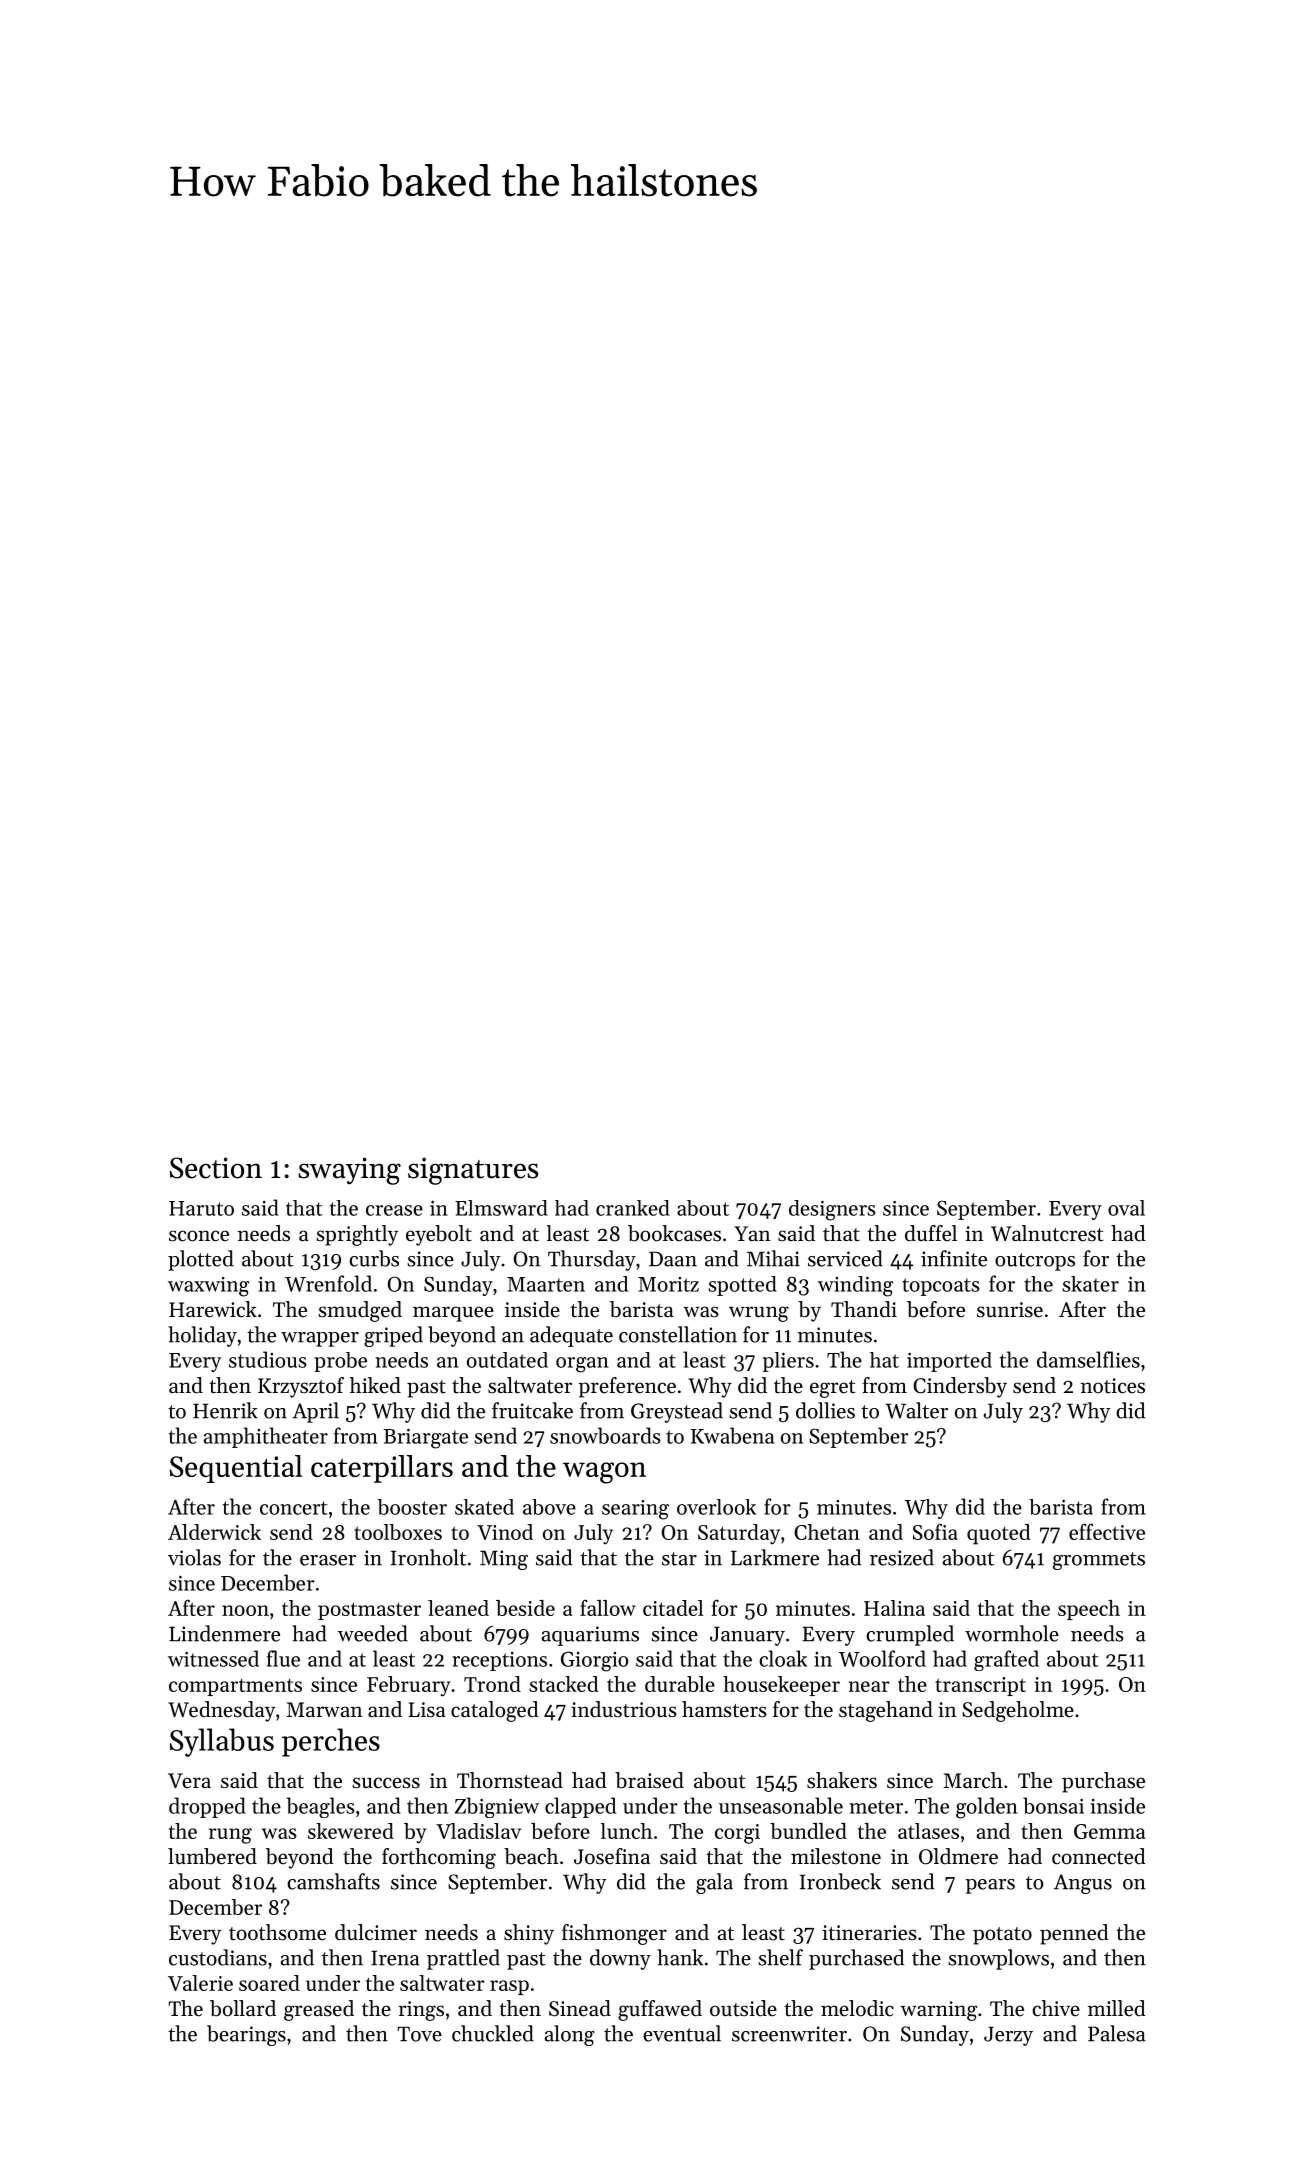 The image size is (1314, 2164). I want to click on signatures, so click(473, 1171).
